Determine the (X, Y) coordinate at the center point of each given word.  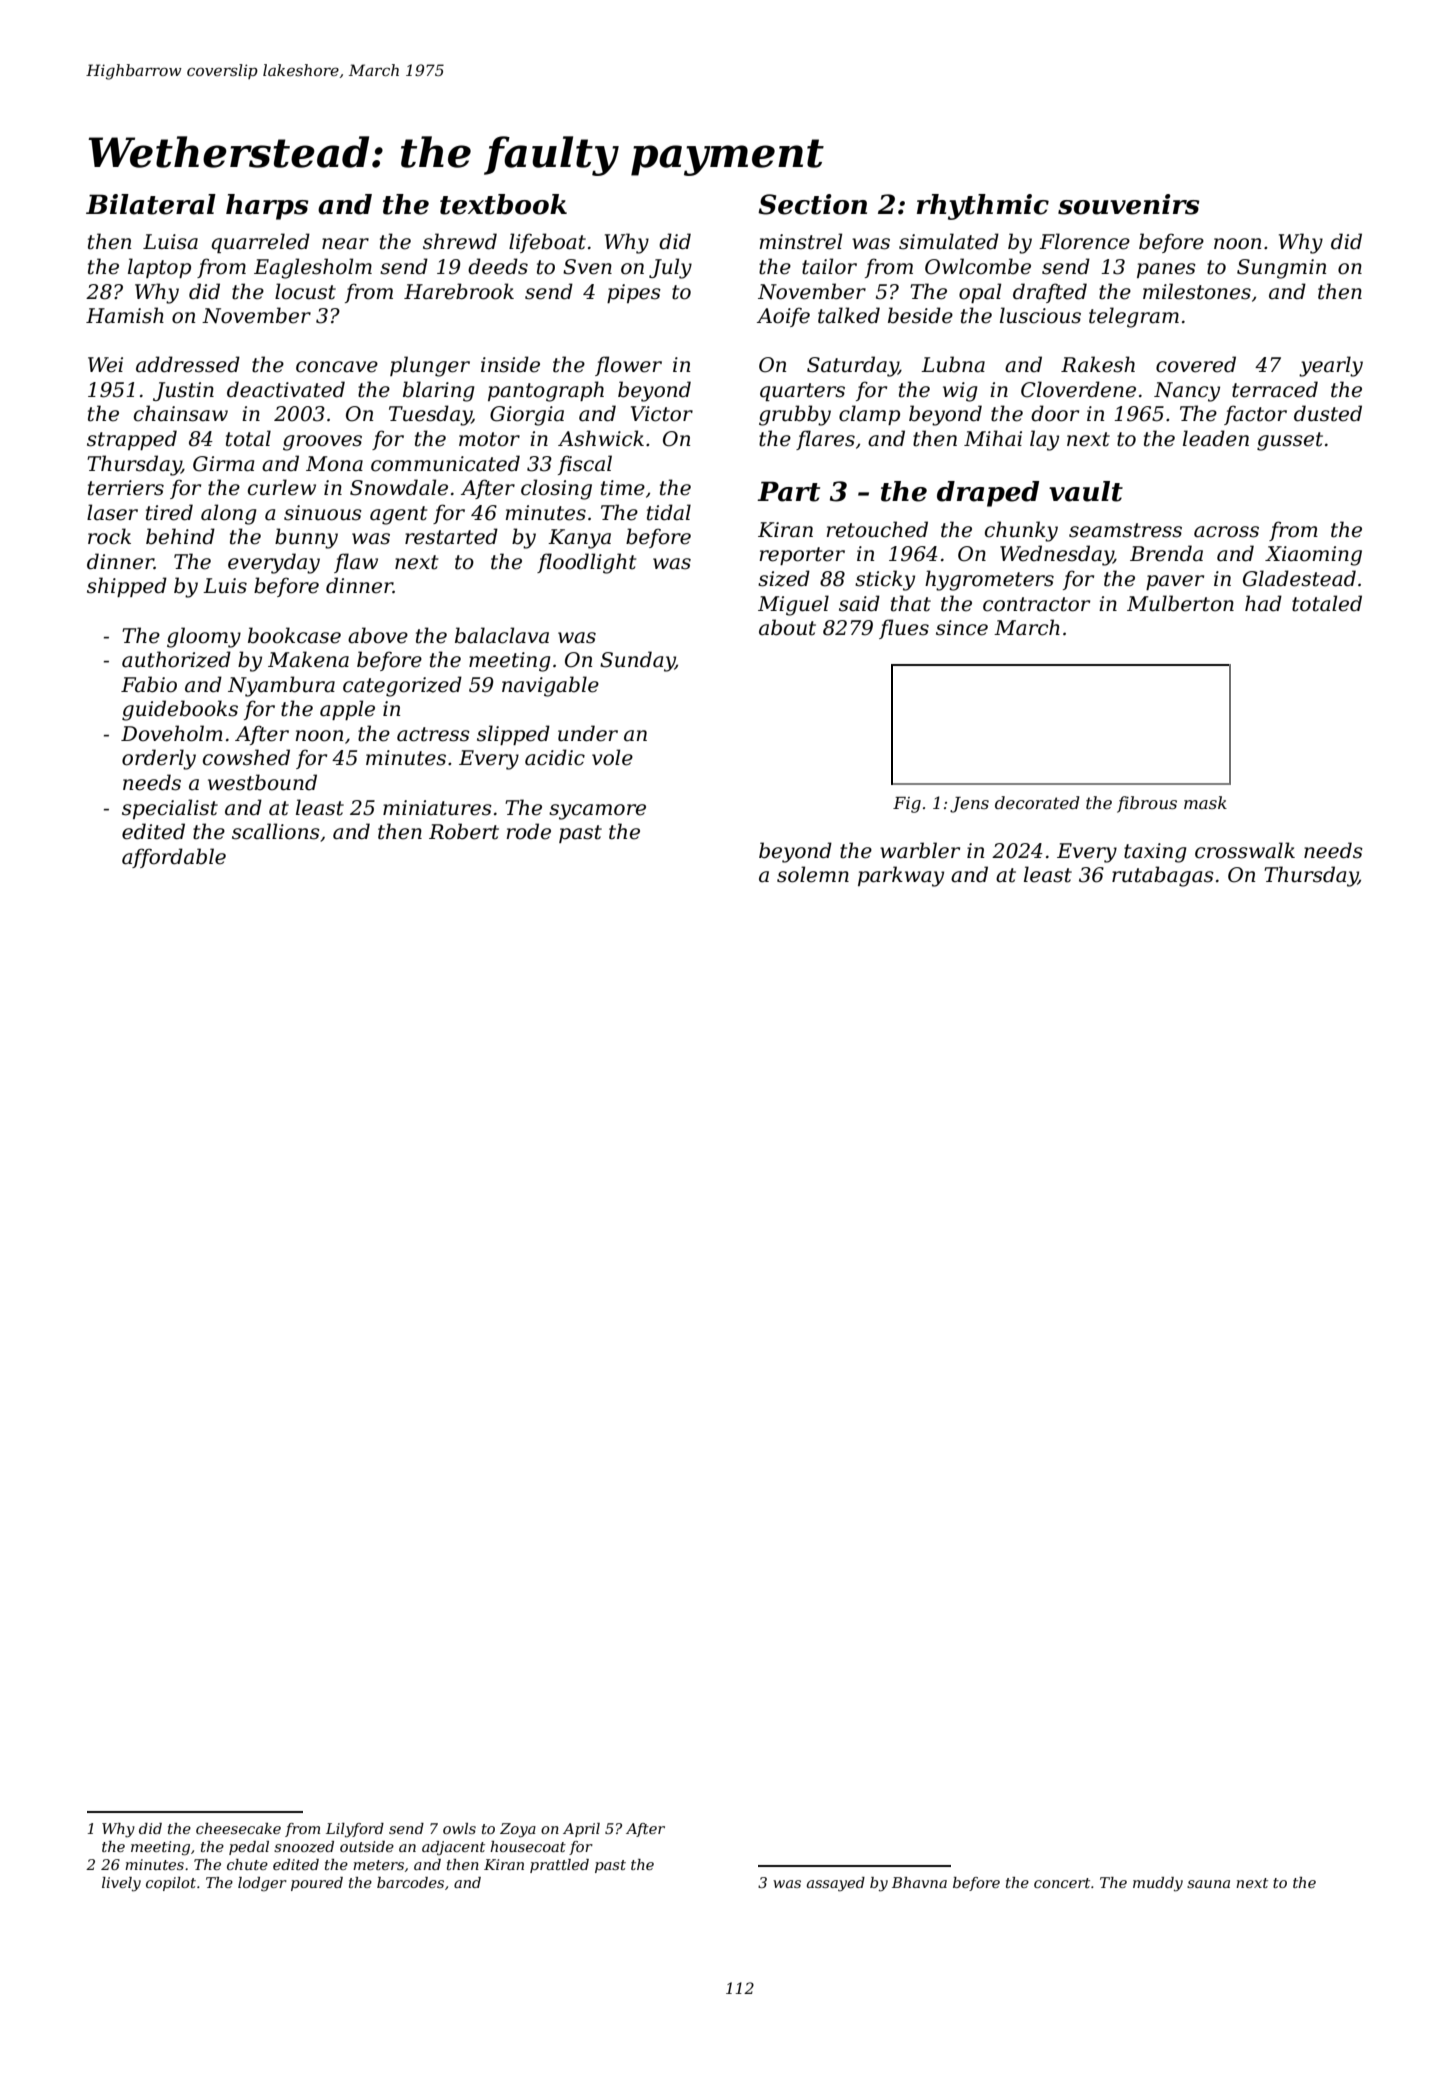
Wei (105, 365)
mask (1205, 802)
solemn (813, 874)
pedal (249, 1848)
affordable (174, 858)
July (670, 268)
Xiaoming (1313, 556)
